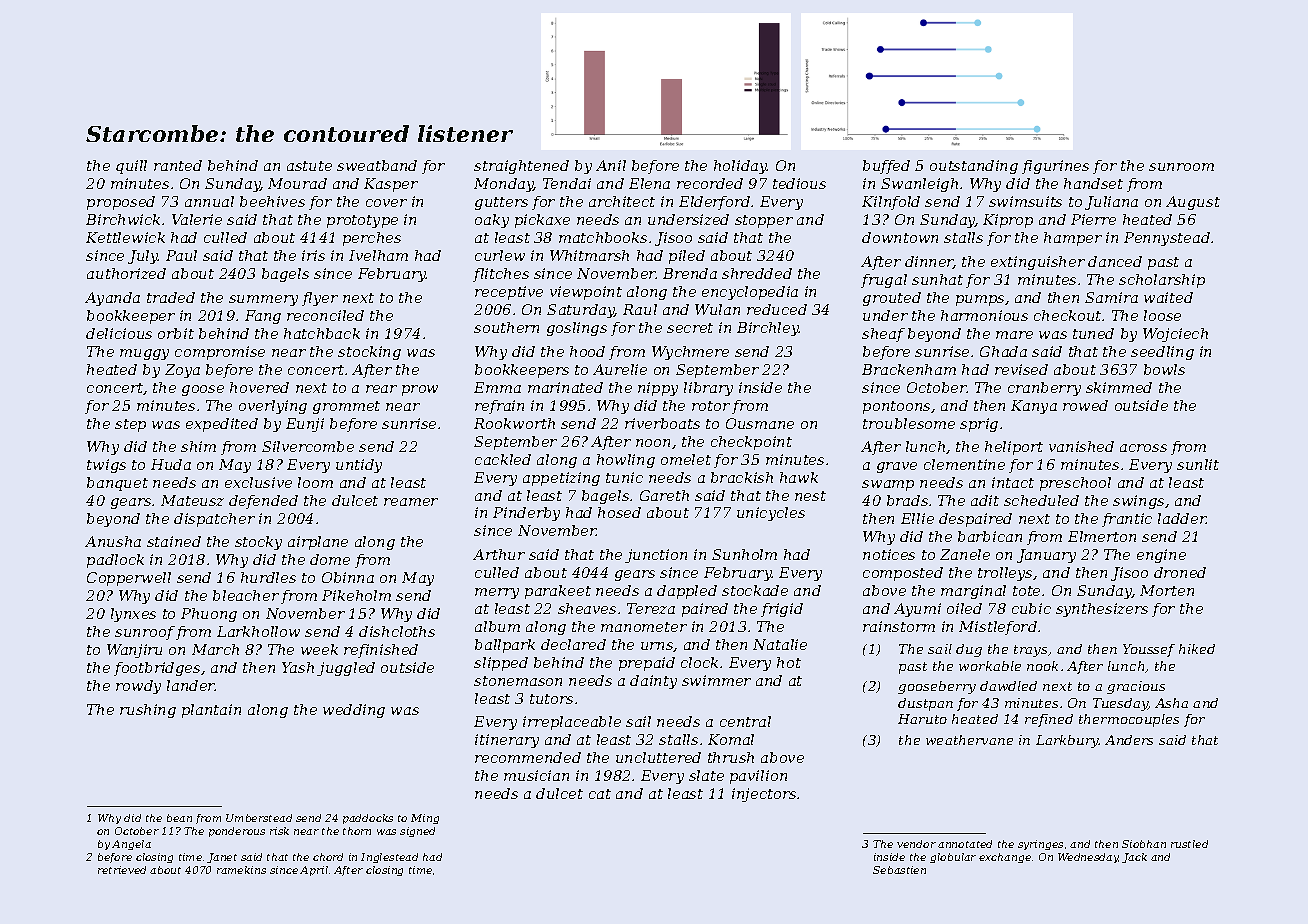 The height and width of the screenshot is (924, 1308). What do you see at coordinates (417, 832) in the screenshot?
I see `signed` at bounding box center [417, 832].
